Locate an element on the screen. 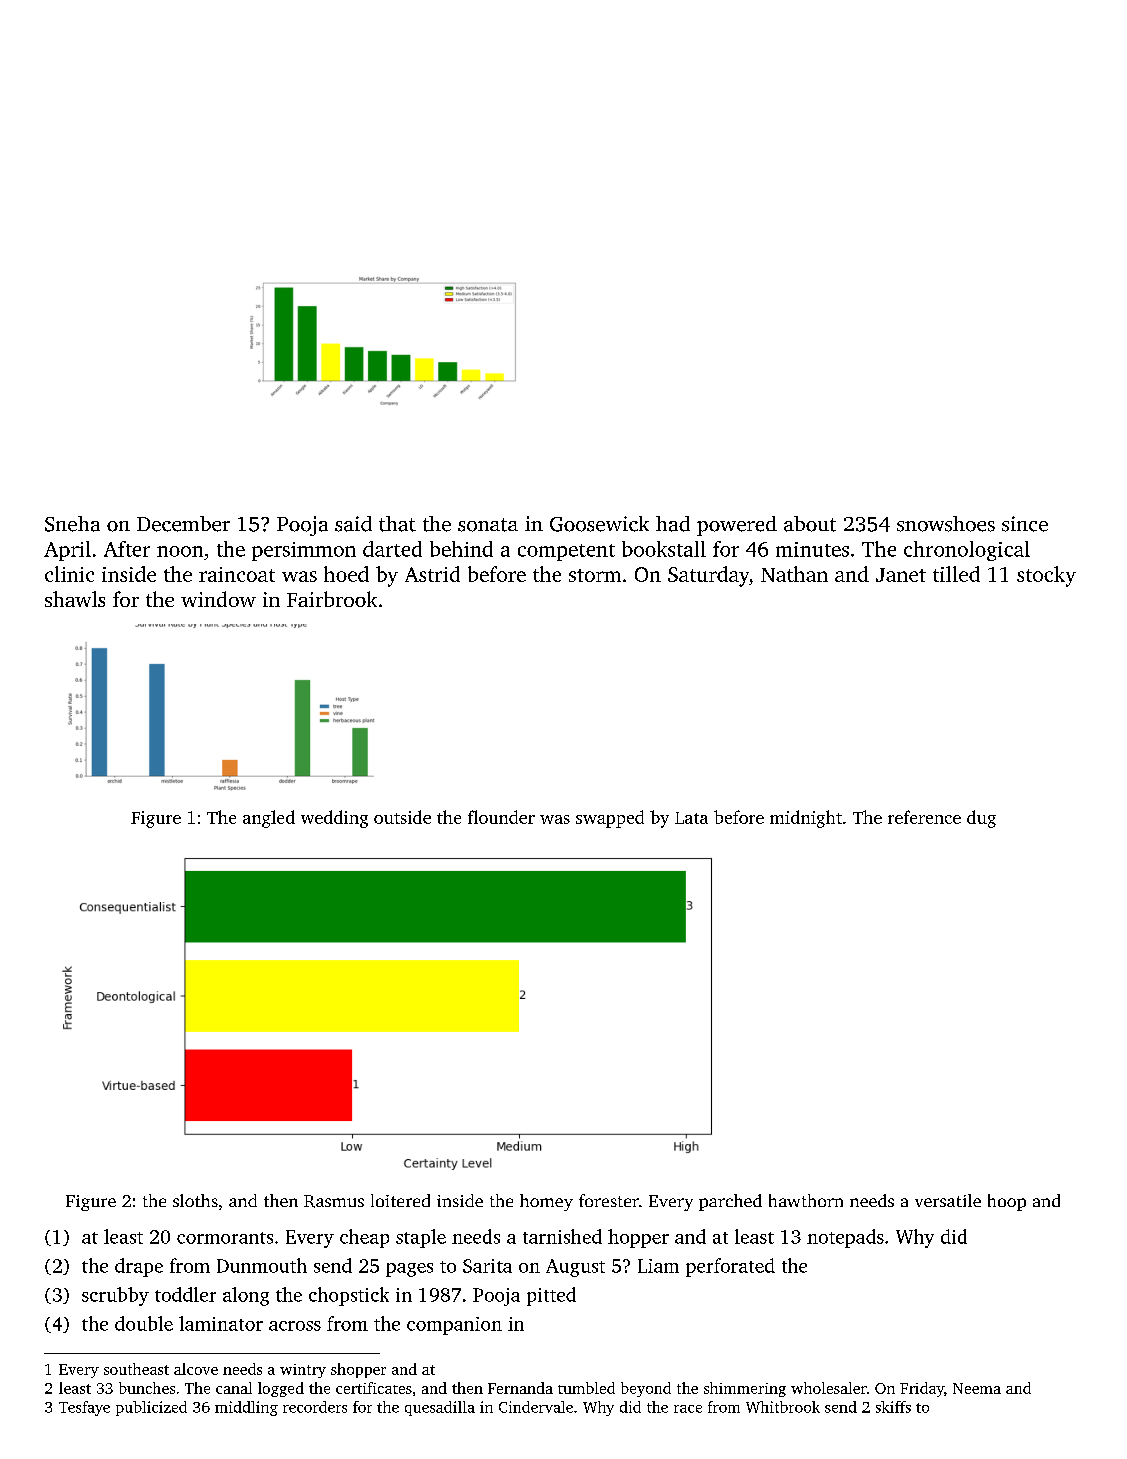  Astrid is located at coordinates (432, 574).
